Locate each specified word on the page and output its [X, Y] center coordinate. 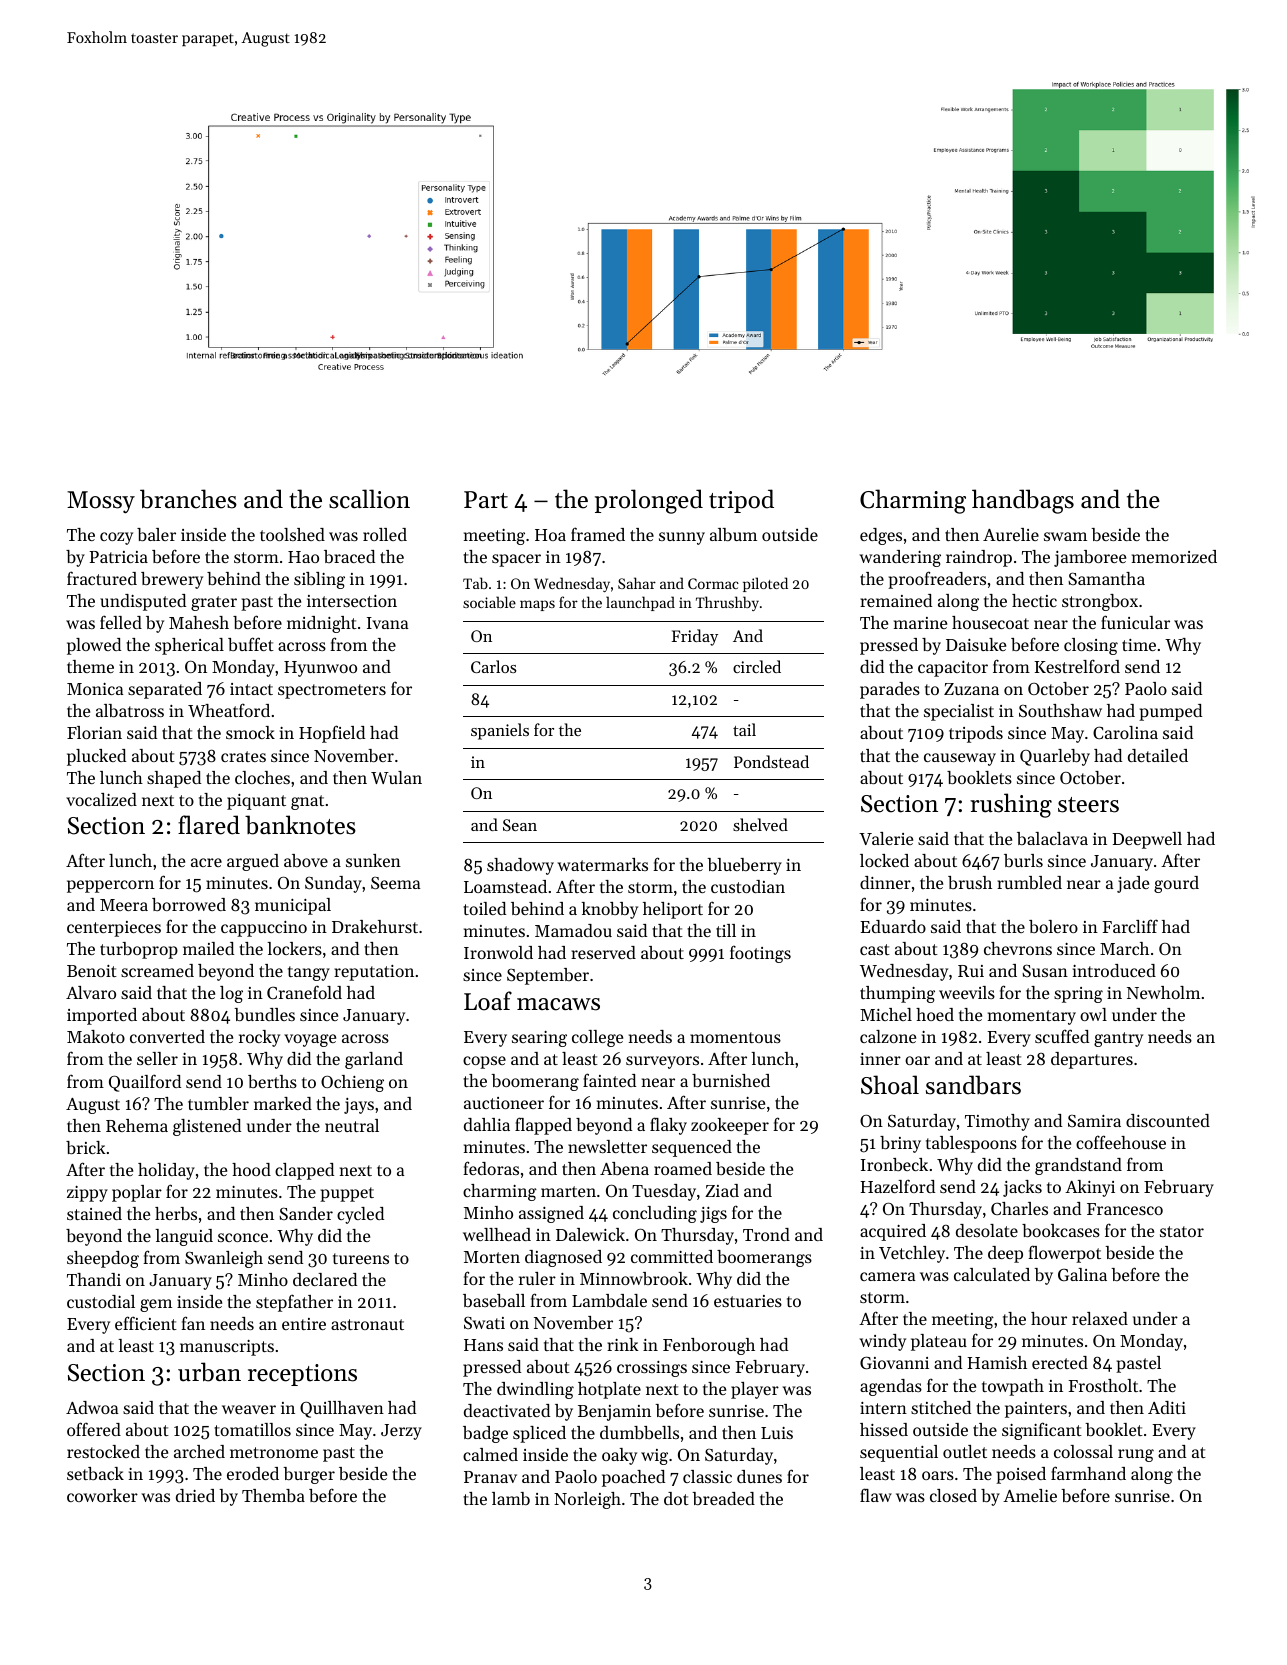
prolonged [649, 501]
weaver [249, 1409]
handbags [1023, 501]
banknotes [300, 825]
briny [900, 1144]
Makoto [96, 1036]
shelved [760, 824]
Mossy [101, 502]
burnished [731, 1080]
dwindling [535, 1390]
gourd [1176, 884]
